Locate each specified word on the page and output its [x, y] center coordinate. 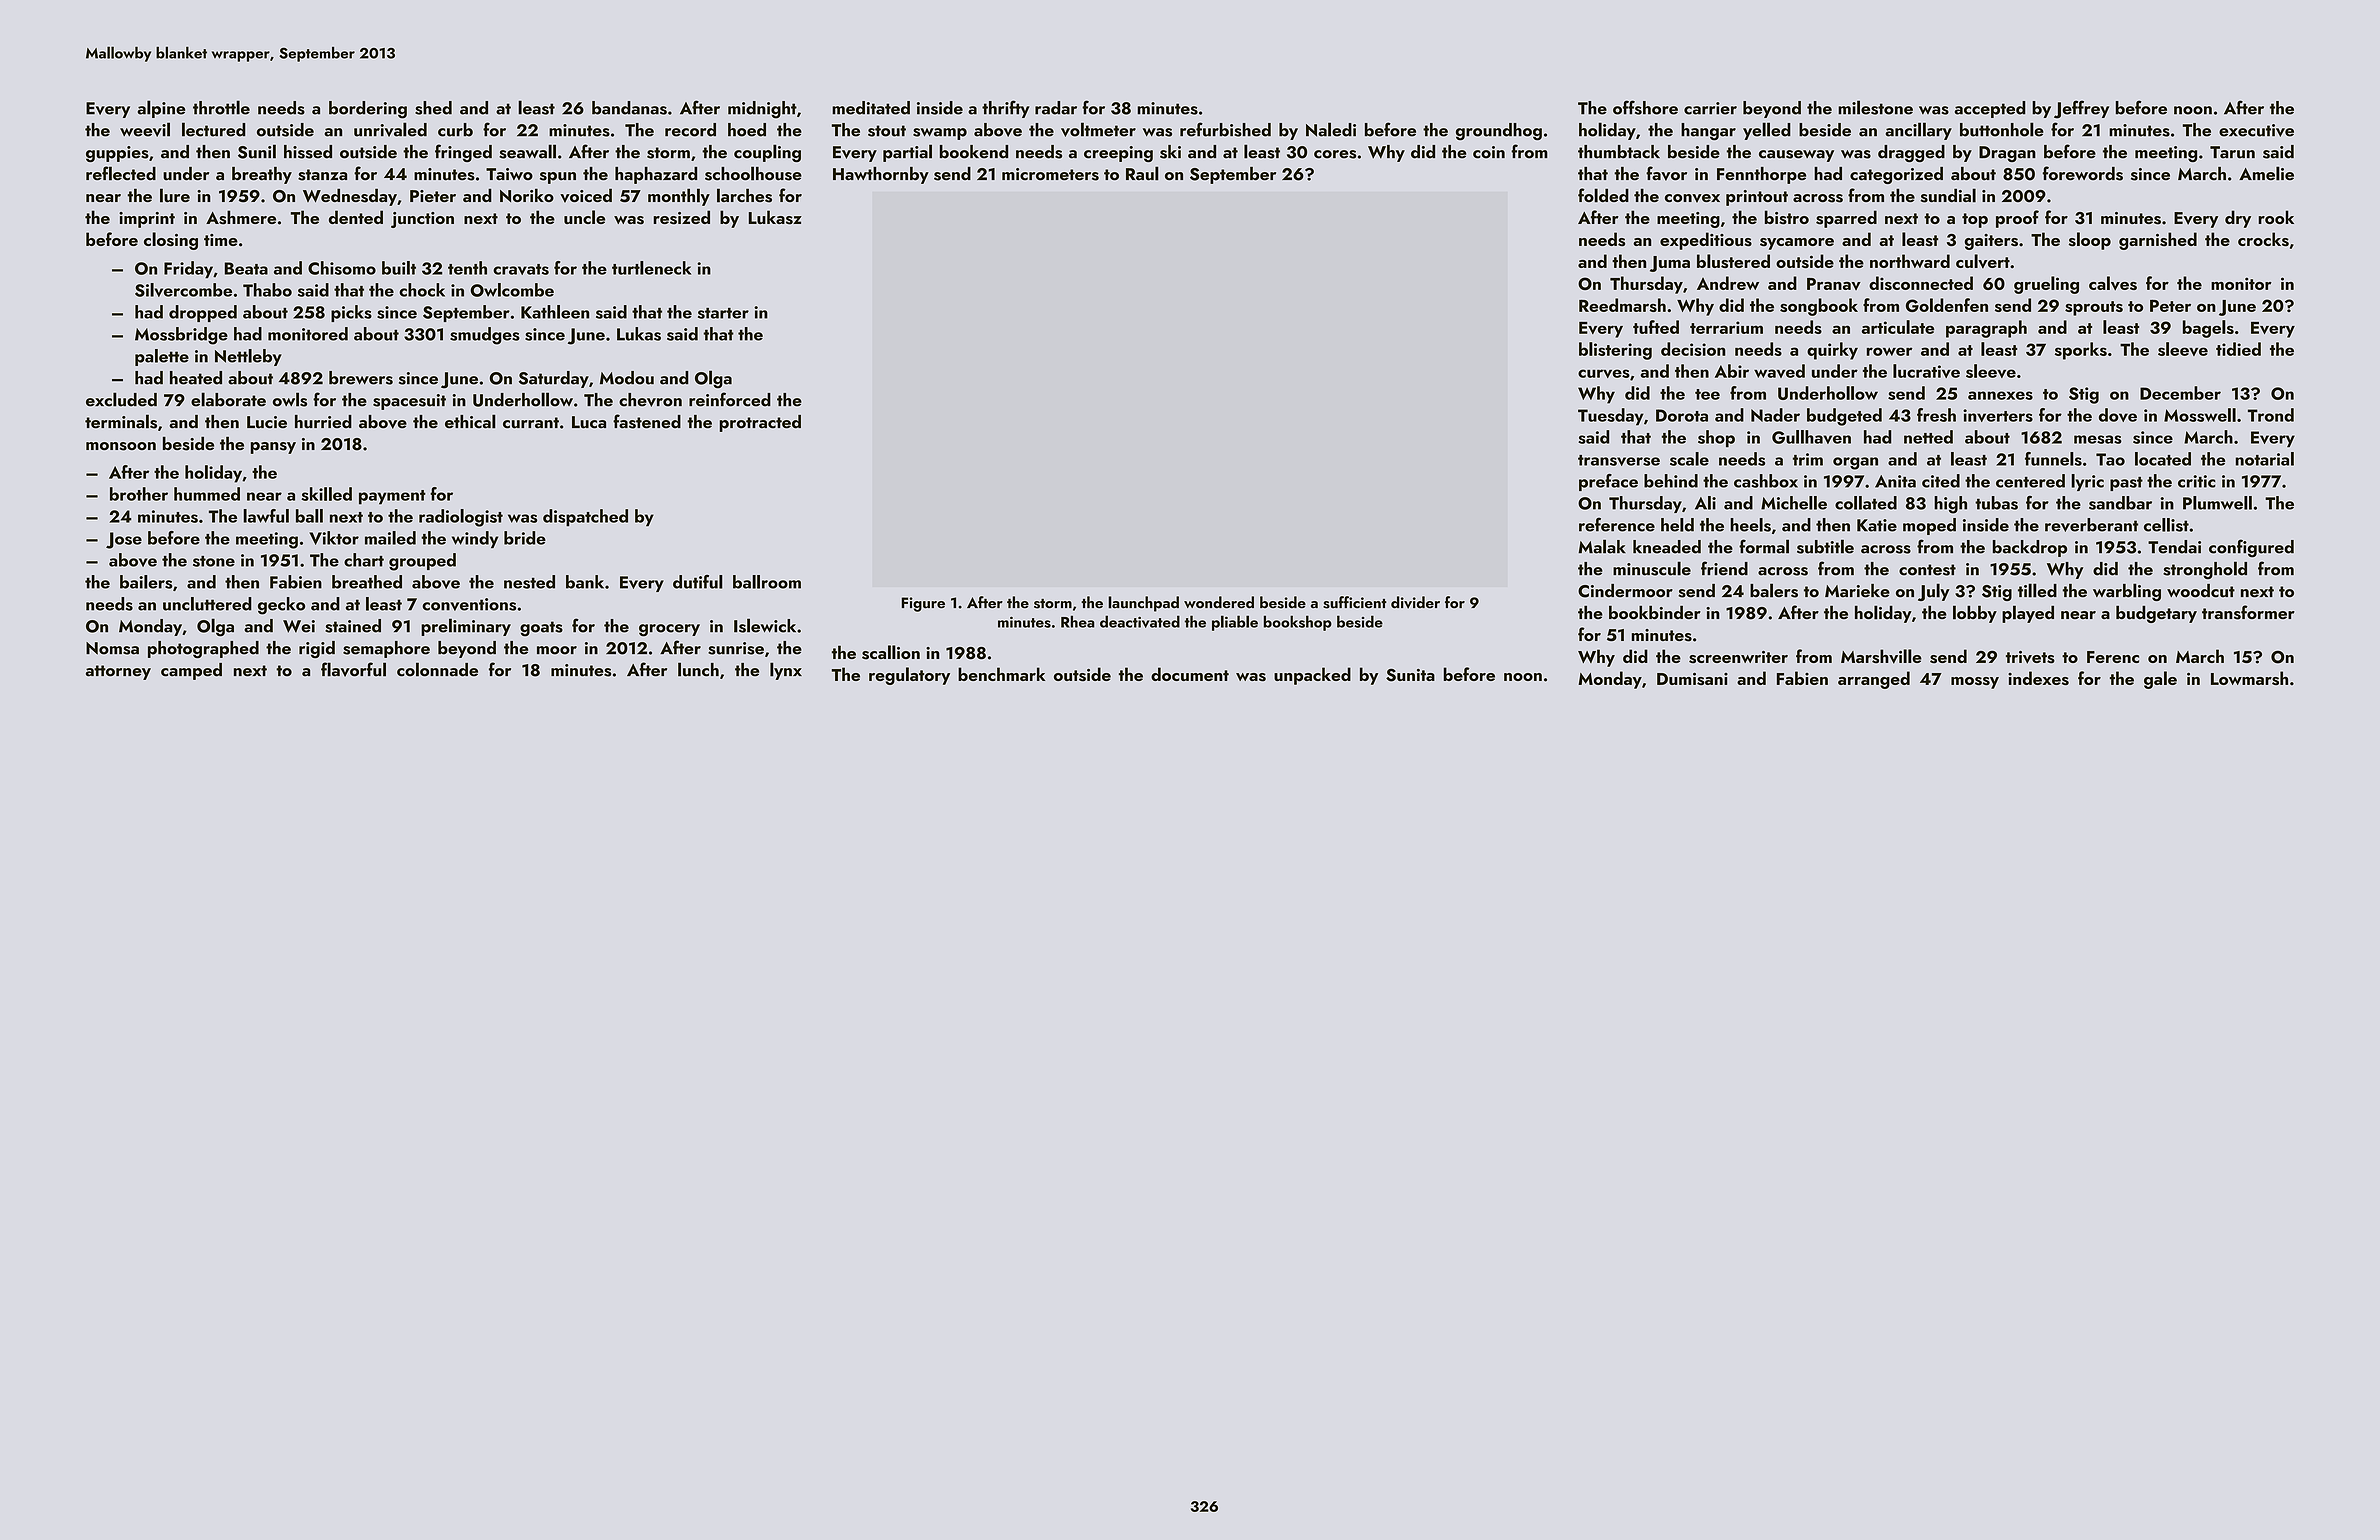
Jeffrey [2081, 109]
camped [191, 671]
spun [558, 178]
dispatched [585, 518]
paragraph [1986, 329]
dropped [203, 313]
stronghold [2205, 570]
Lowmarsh [2249, 678]
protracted [760, 423]
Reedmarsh [1622, 305]
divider [1415, 602]
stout [887, 131]
